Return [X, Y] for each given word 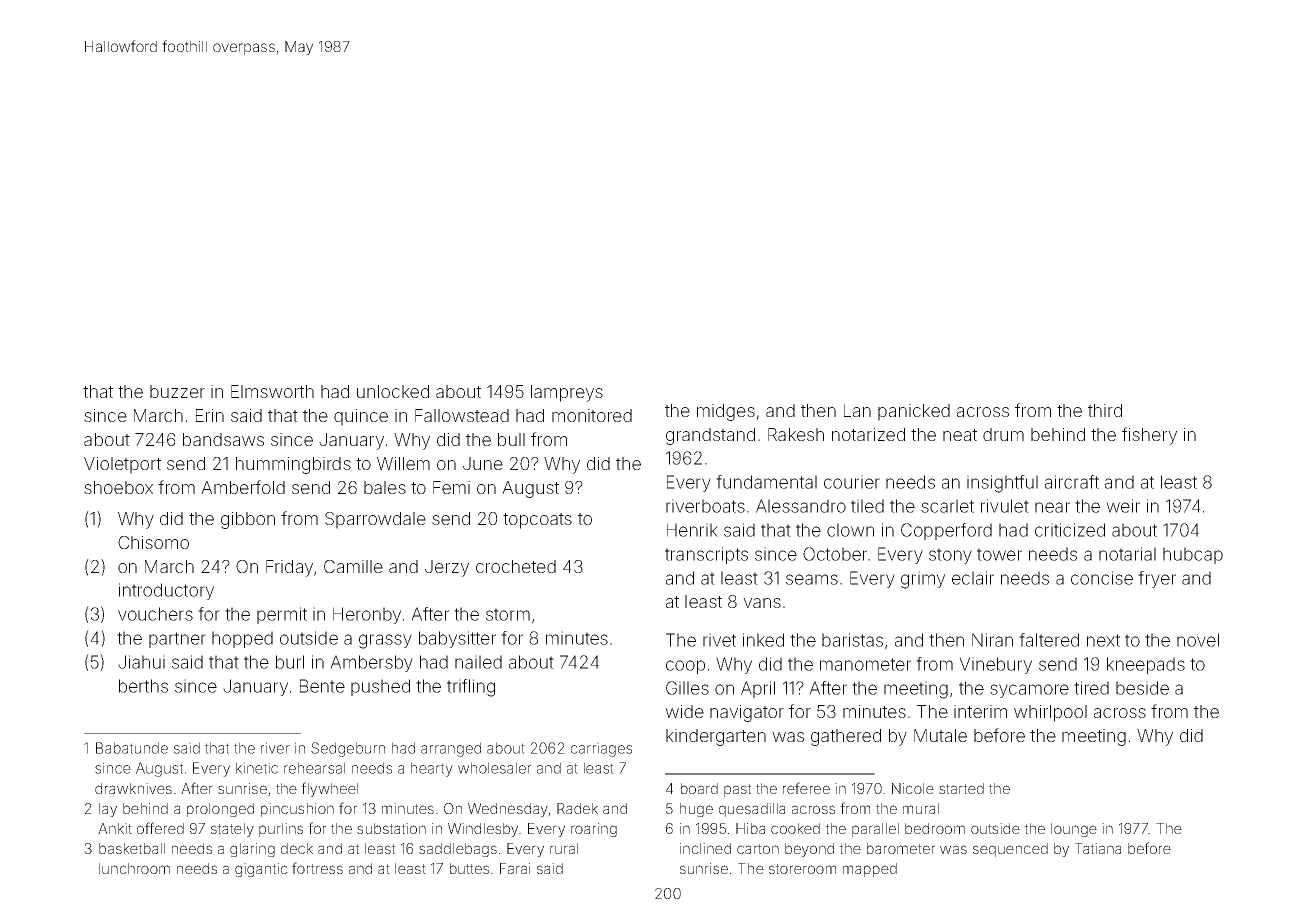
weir [1123, 506]
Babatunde [132, 748]
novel [1198, 640]
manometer [865, 664]
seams [812, 579]
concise [1102, 578]
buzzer [177, 391]
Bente [322, 686]
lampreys [567, 393]
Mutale [940, 735]
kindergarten [716, 737]
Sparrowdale [375, 520]
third [1105, 410]
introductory [166, 591]
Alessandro [801, 506]
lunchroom [134, 868]
